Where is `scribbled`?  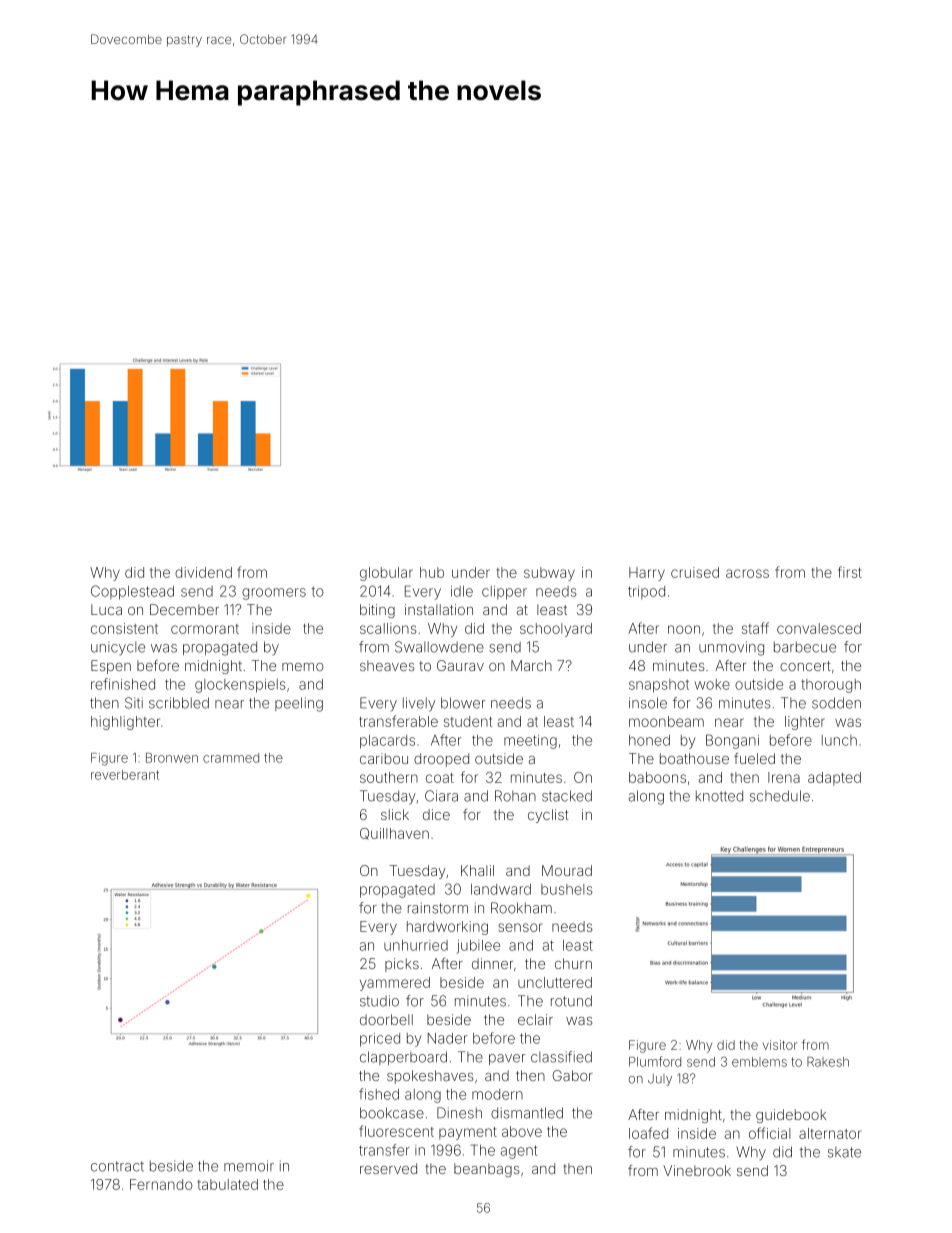 scribbled is located at coordinates (179, 703).
